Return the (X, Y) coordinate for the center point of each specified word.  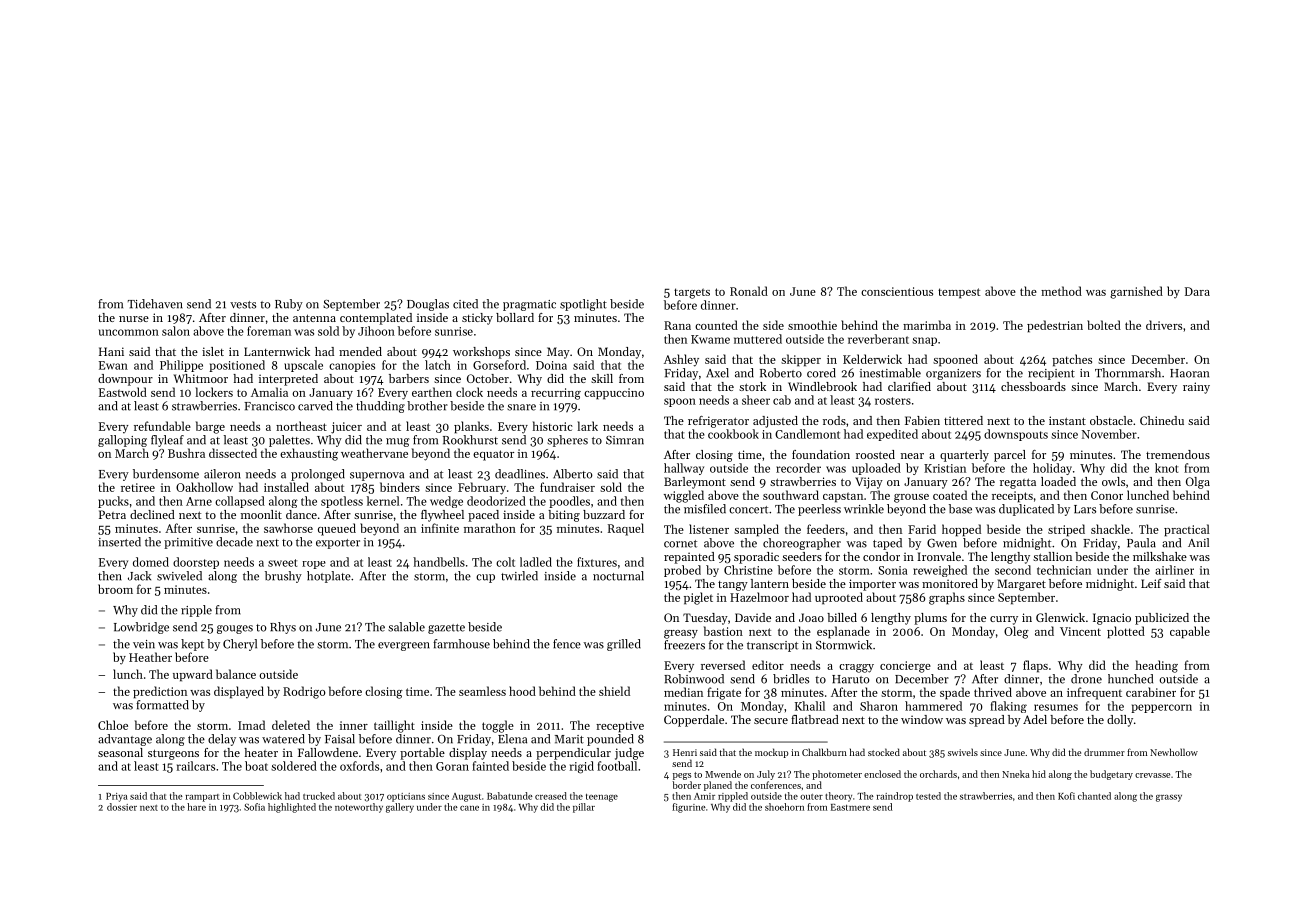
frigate (724, 693)
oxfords (359, 766)
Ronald (749, 291)
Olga (1198, 483)
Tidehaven (155, 304)
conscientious (897, 291)
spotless (342, 502)
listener (709, 529)
